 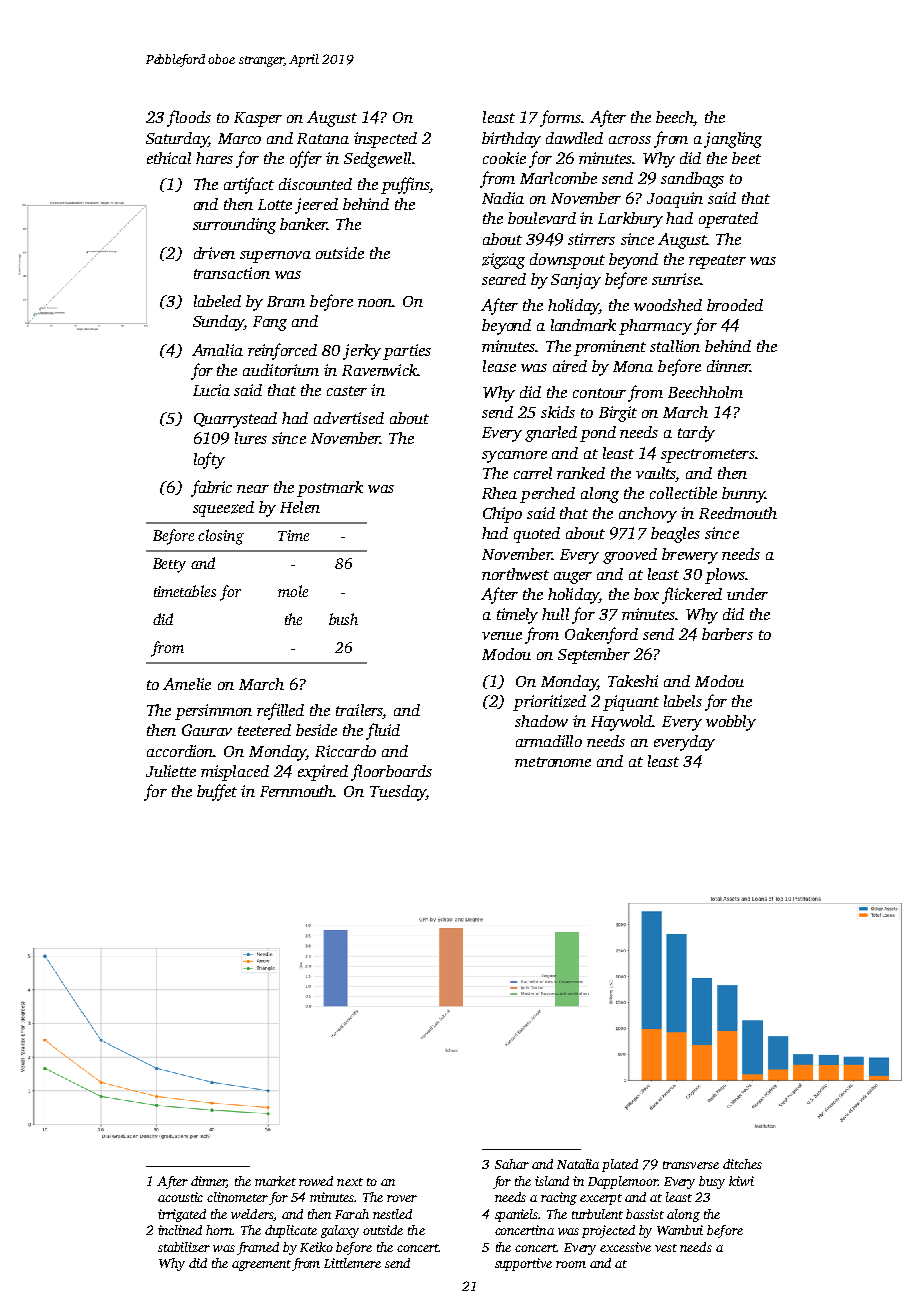 What do you see at coordinates (747, 594) in the page?
I see `under` at bounding box center [747, 594].
